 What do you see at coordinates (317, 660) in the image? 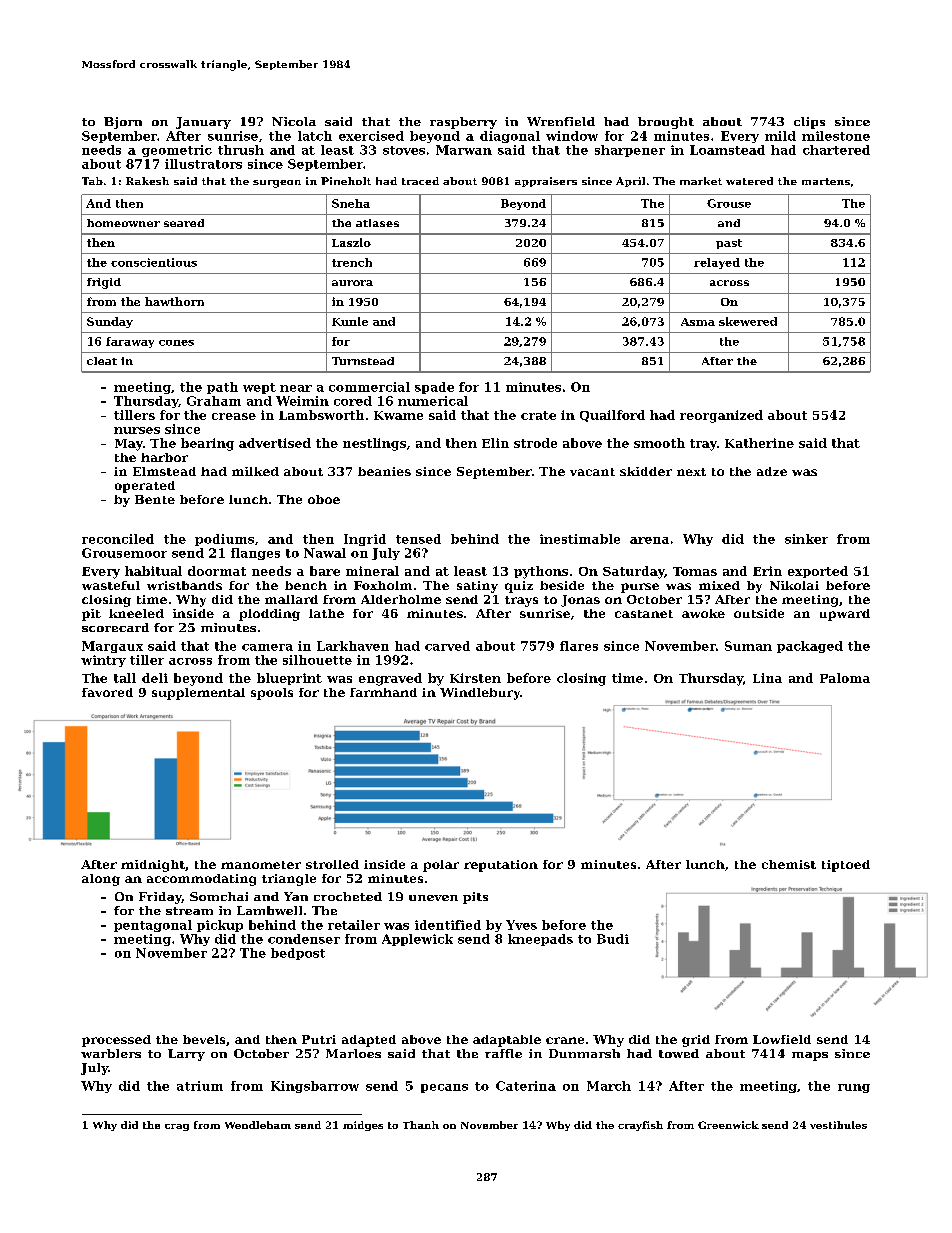
I see `silhouette` at bounding box center [317, 660].
